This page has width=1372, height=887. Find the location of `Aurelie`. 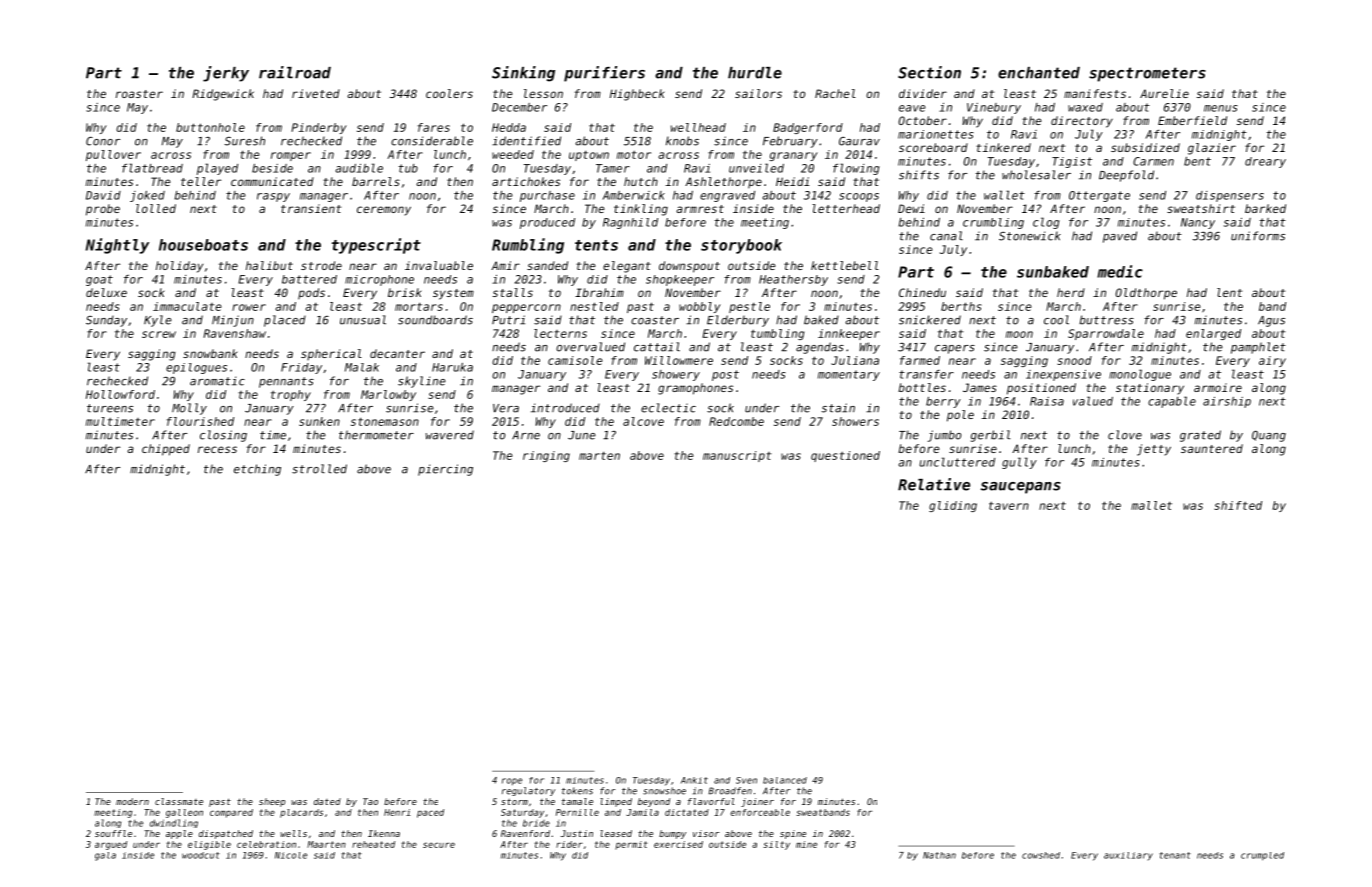

Aurelie is located at coordinates (1164, 93).
